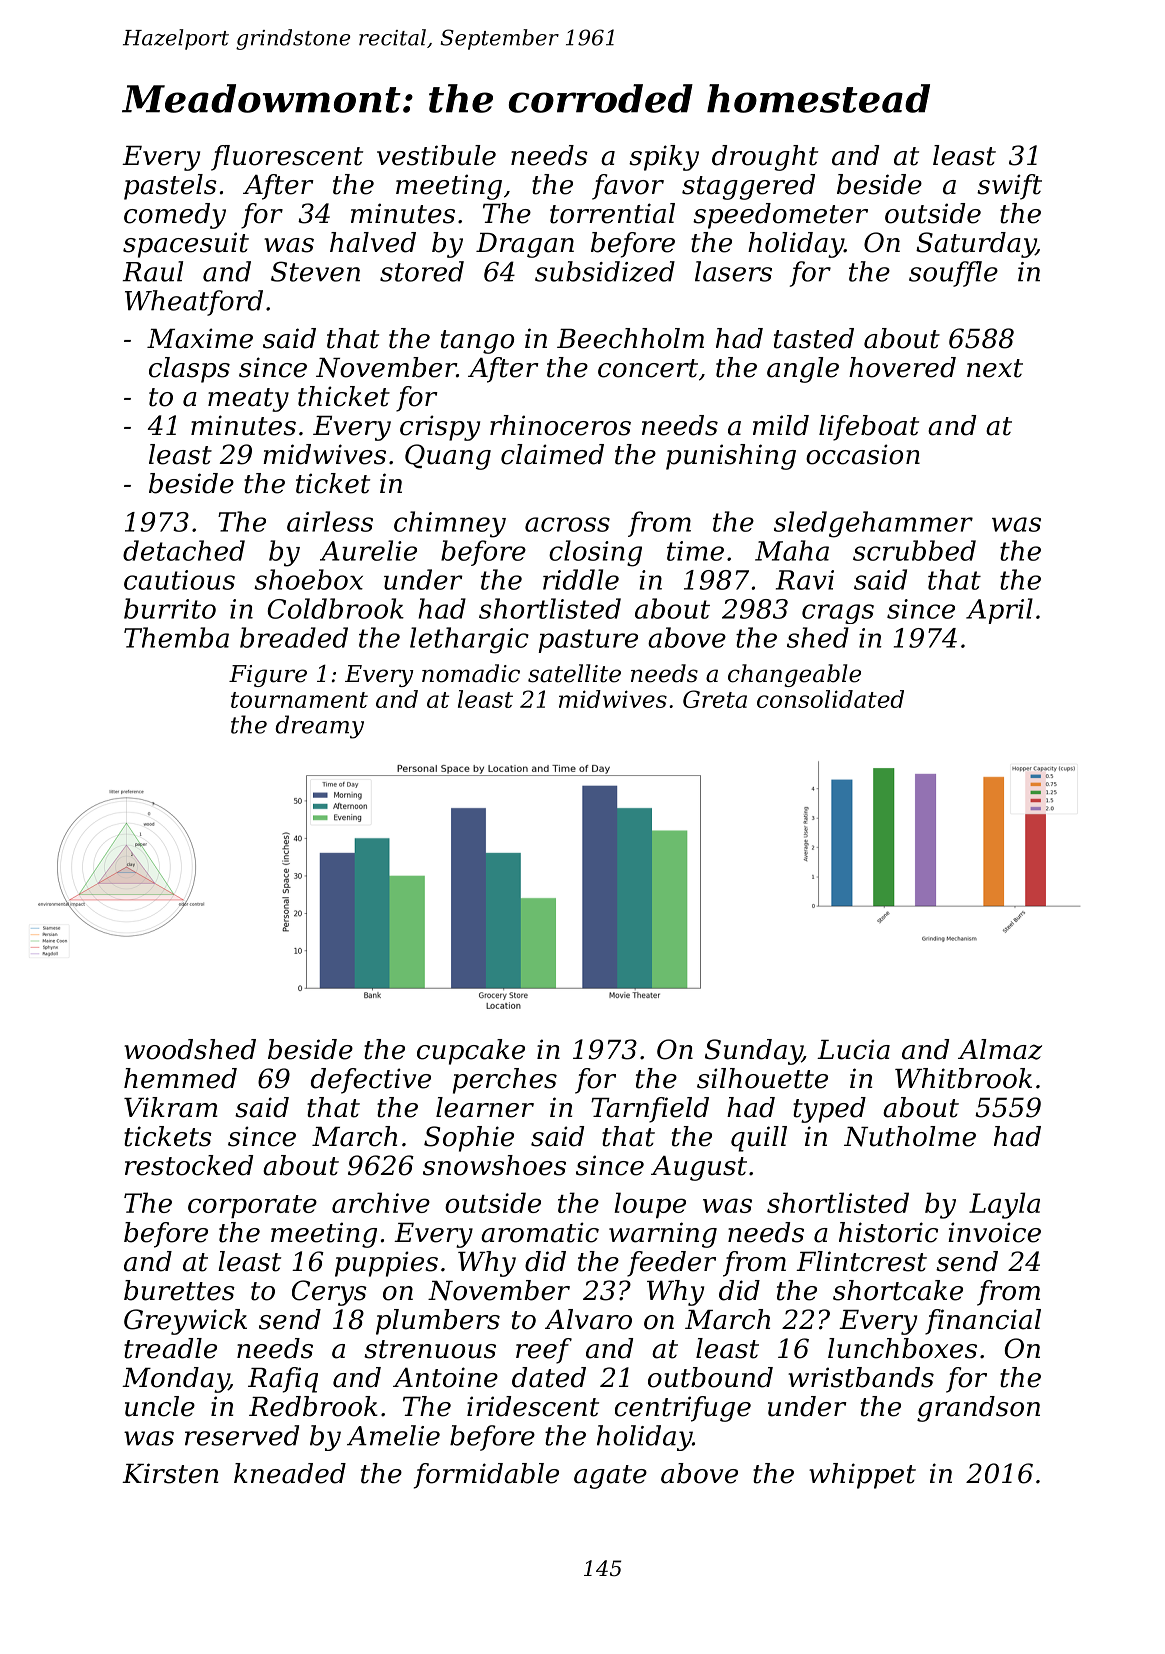 This screenshot has width=1165, height=1654. Describe the element at coordinates (436, 155) in the screenshot. I see `vestibule` at that location.
